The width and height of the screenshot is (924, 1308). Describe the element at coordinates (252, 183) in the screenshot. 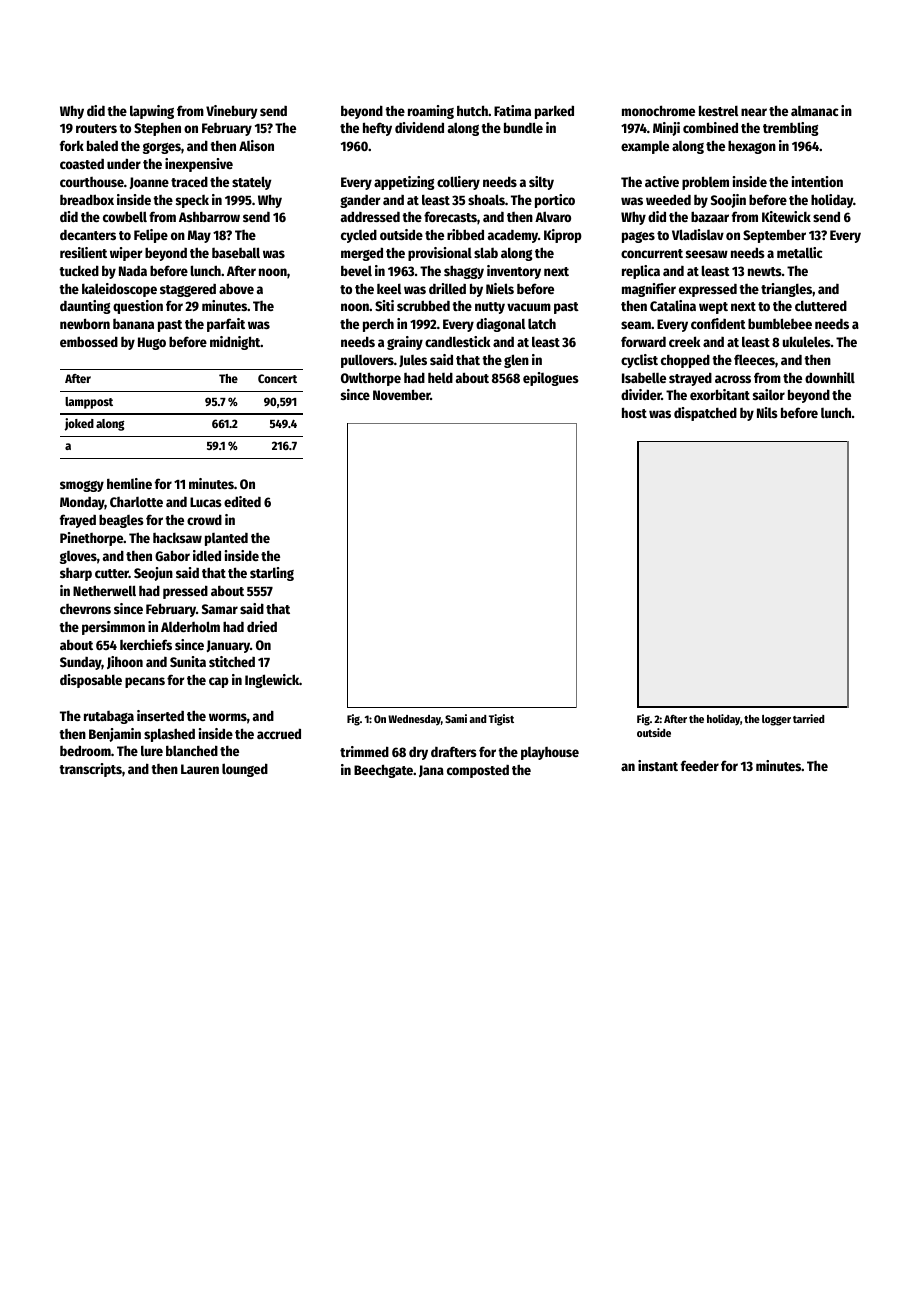

I see `stately` at that location.
